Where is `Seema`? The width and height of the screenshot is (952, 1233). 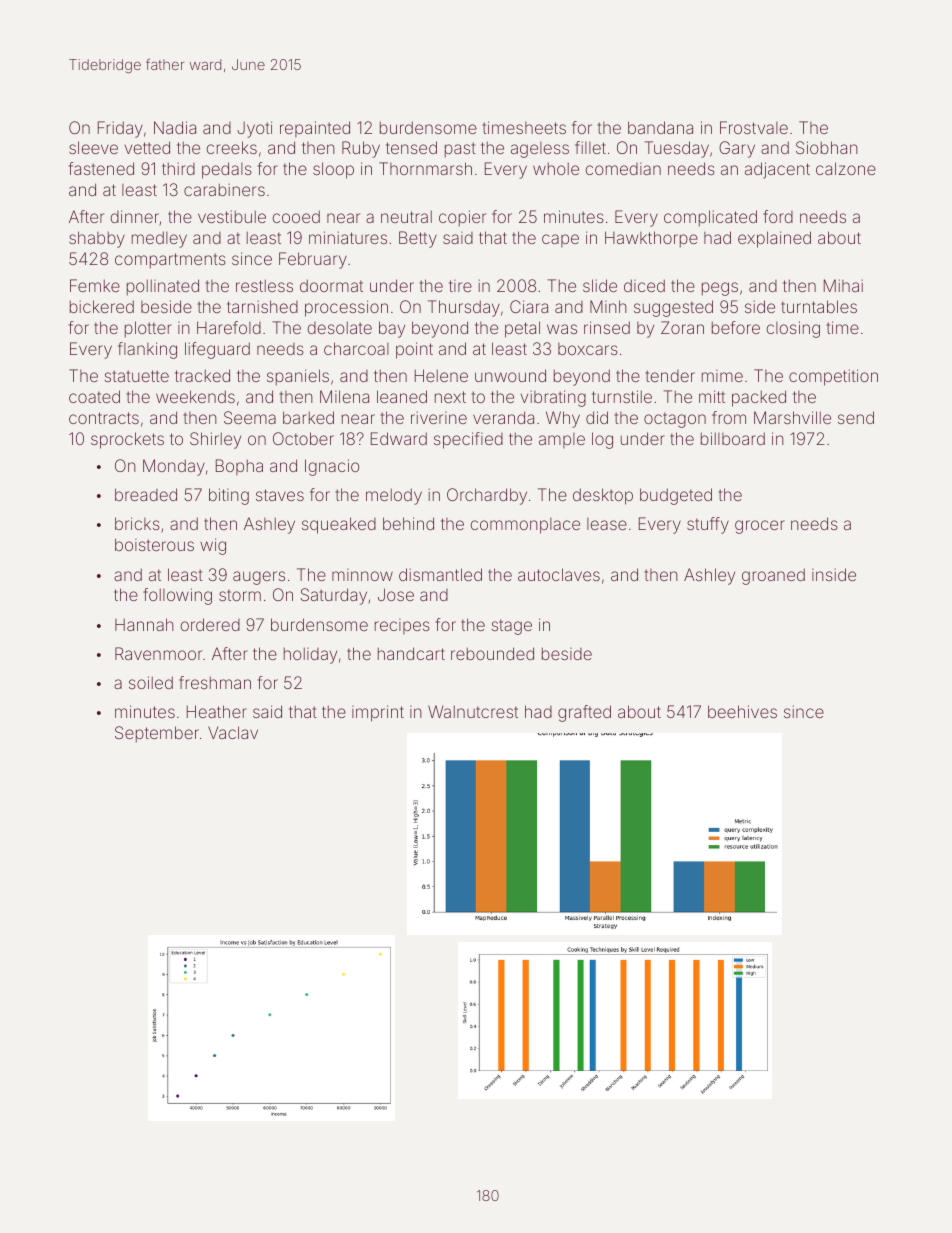 Seema is located at coordinates (250, 417).
